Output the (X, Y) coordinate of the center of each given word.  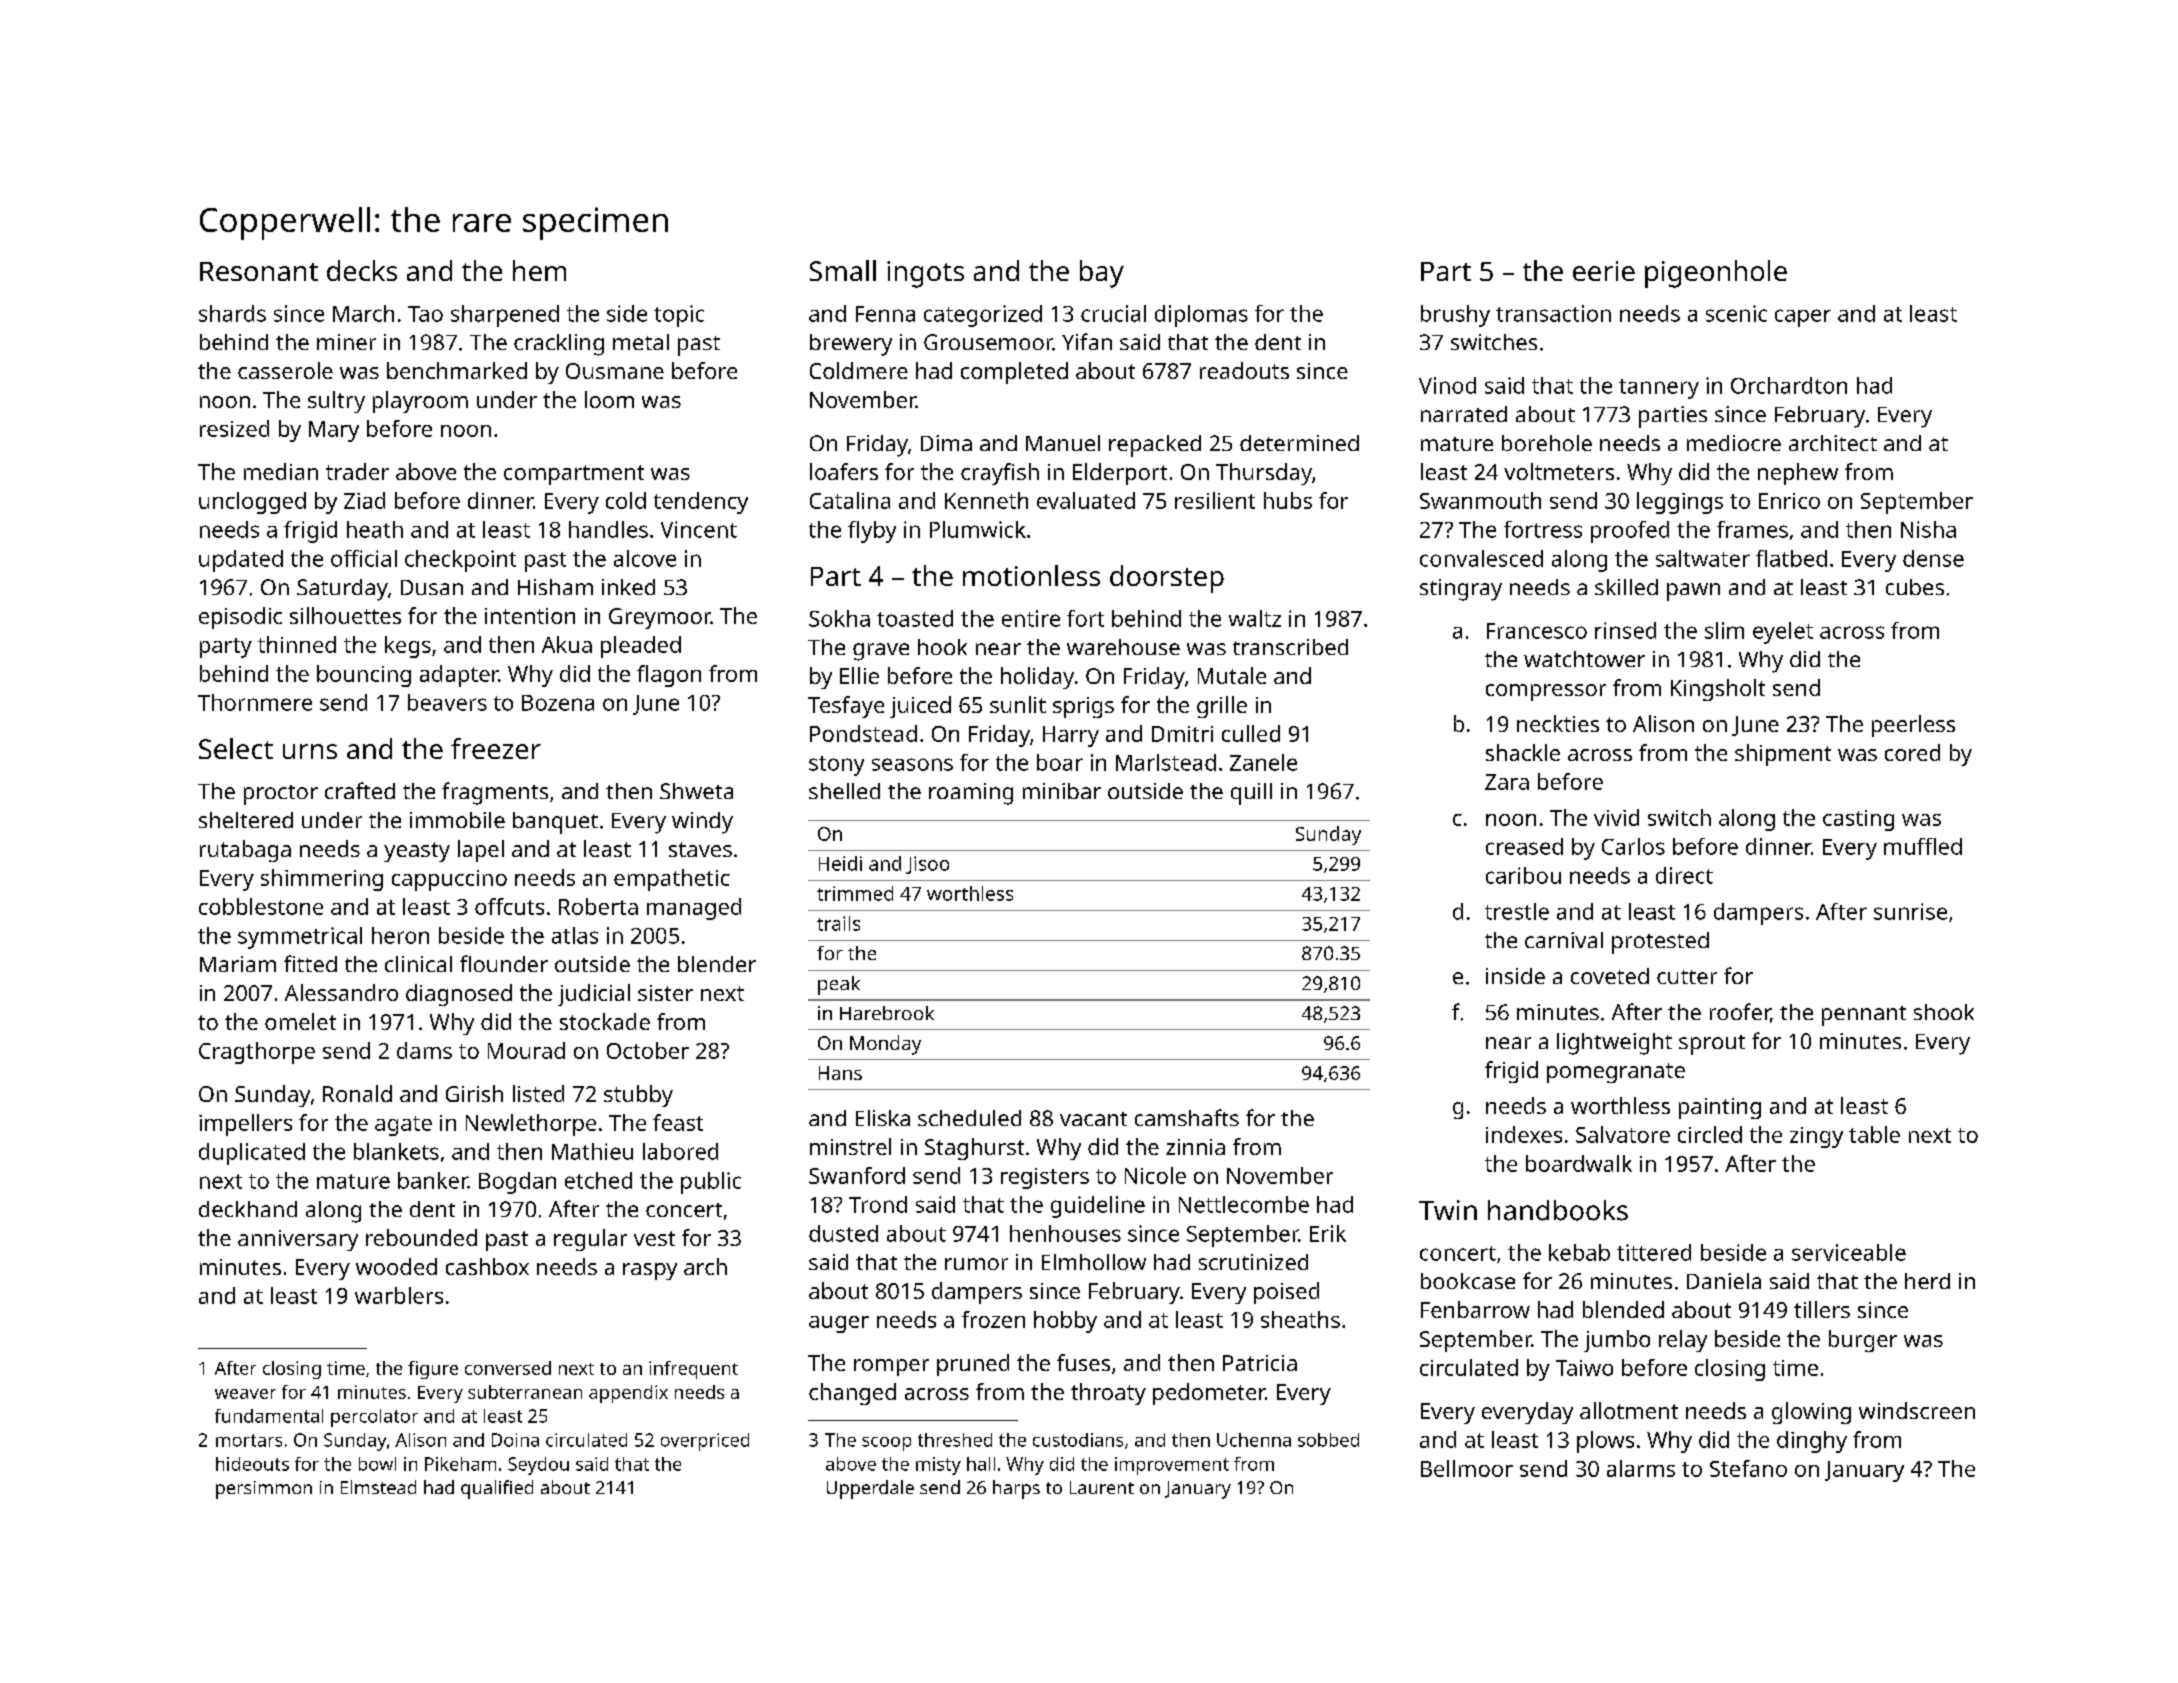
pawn (1693, 592)
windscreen (1917, 1410)
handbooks (1558, 1210)
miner (346, 342)
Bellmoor (1467, 1468)
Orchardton (1789, 385)
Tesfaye (846, 707)
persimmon (264, 1490)
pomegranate (1616, 1073)
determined (1299, 443)
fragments (495, 793)
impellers (245, 1125)
